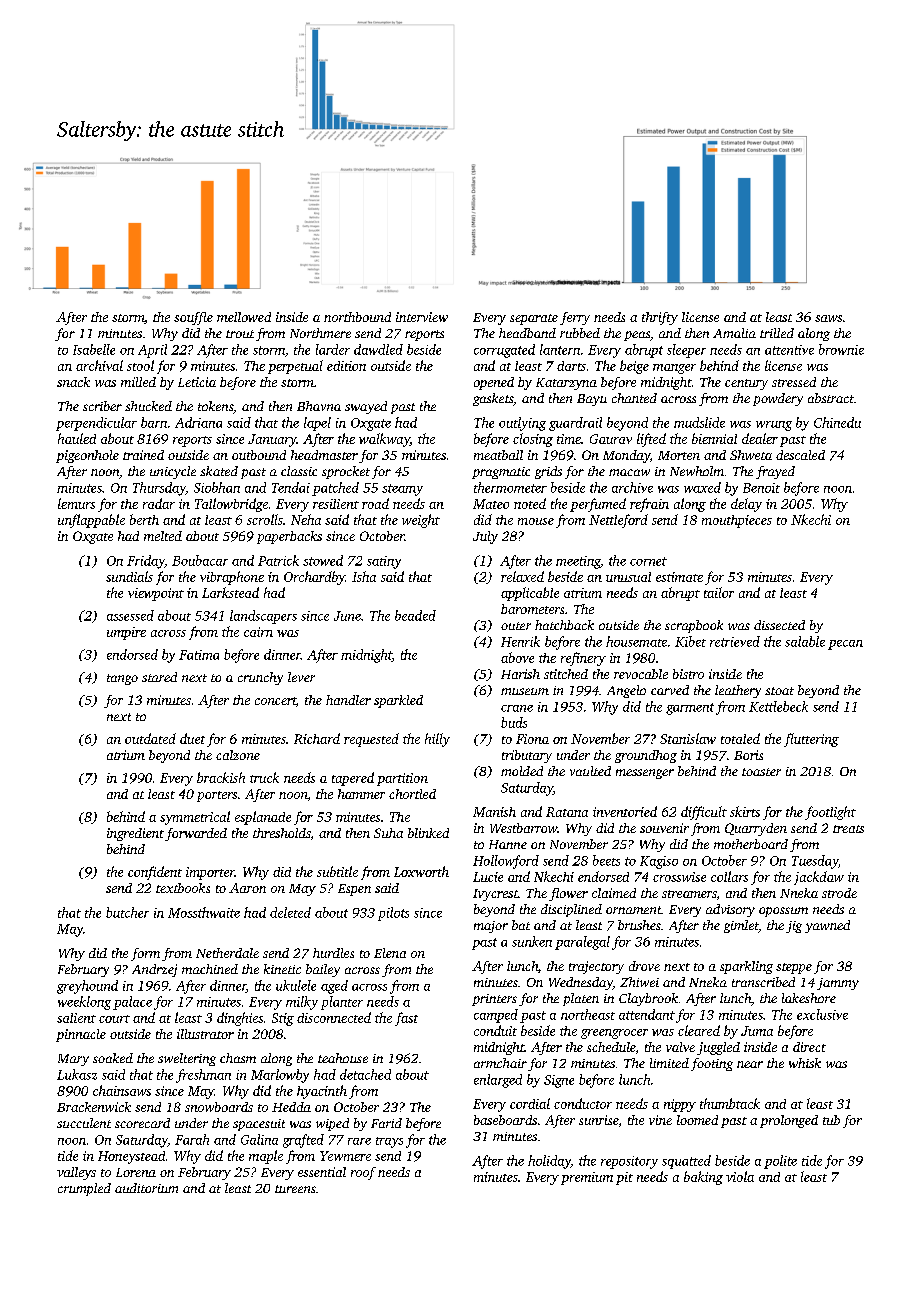  What do you see at coordinates (660, 318) in the image?
I see `thrifty` at bounding box center [660, 318].
